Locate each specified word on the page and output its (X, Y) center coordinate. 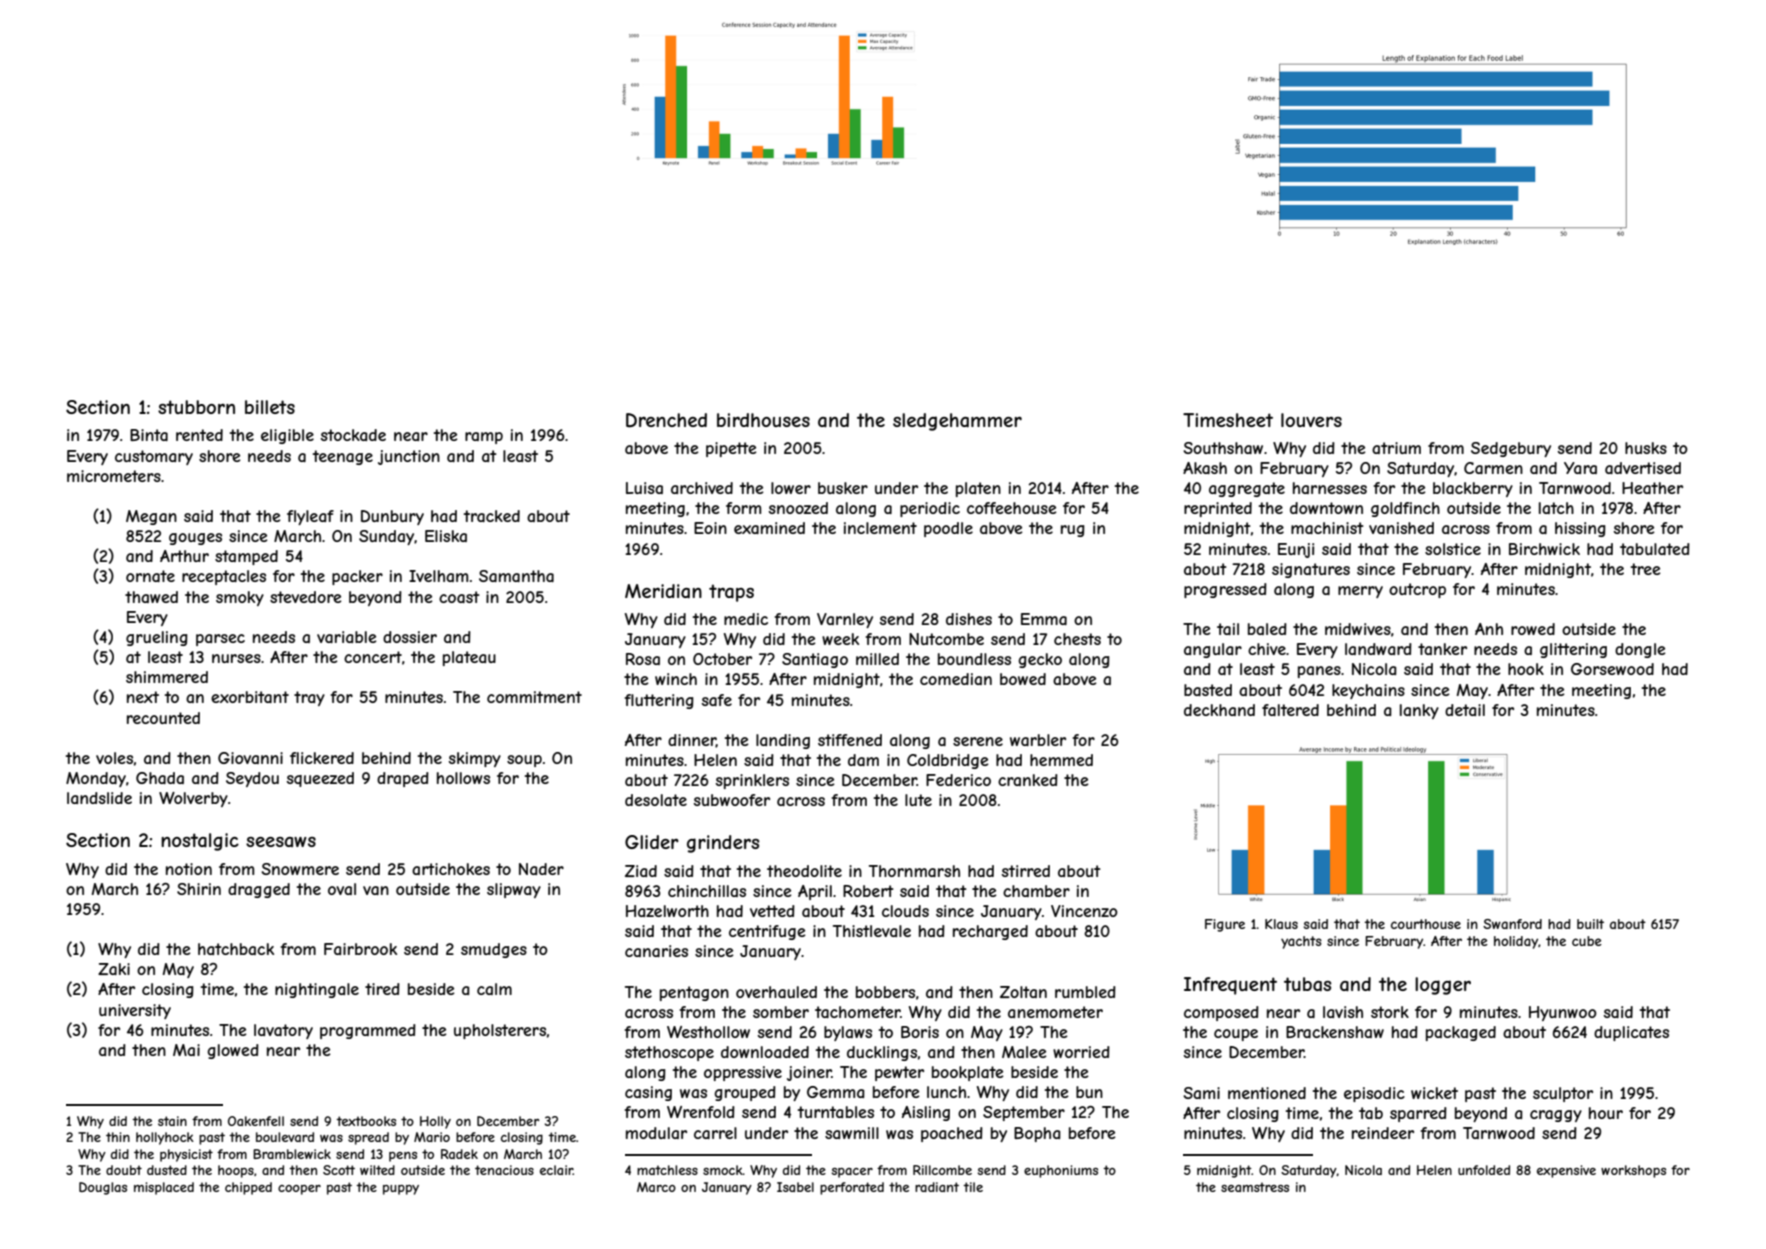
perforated (852, 1188)
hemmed (1061, 760)
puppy (401, 1190)
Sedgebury (1511, 449)
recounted (163, 718)
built (1590, 924)
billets (270, 407)
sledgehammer (957, 422)
